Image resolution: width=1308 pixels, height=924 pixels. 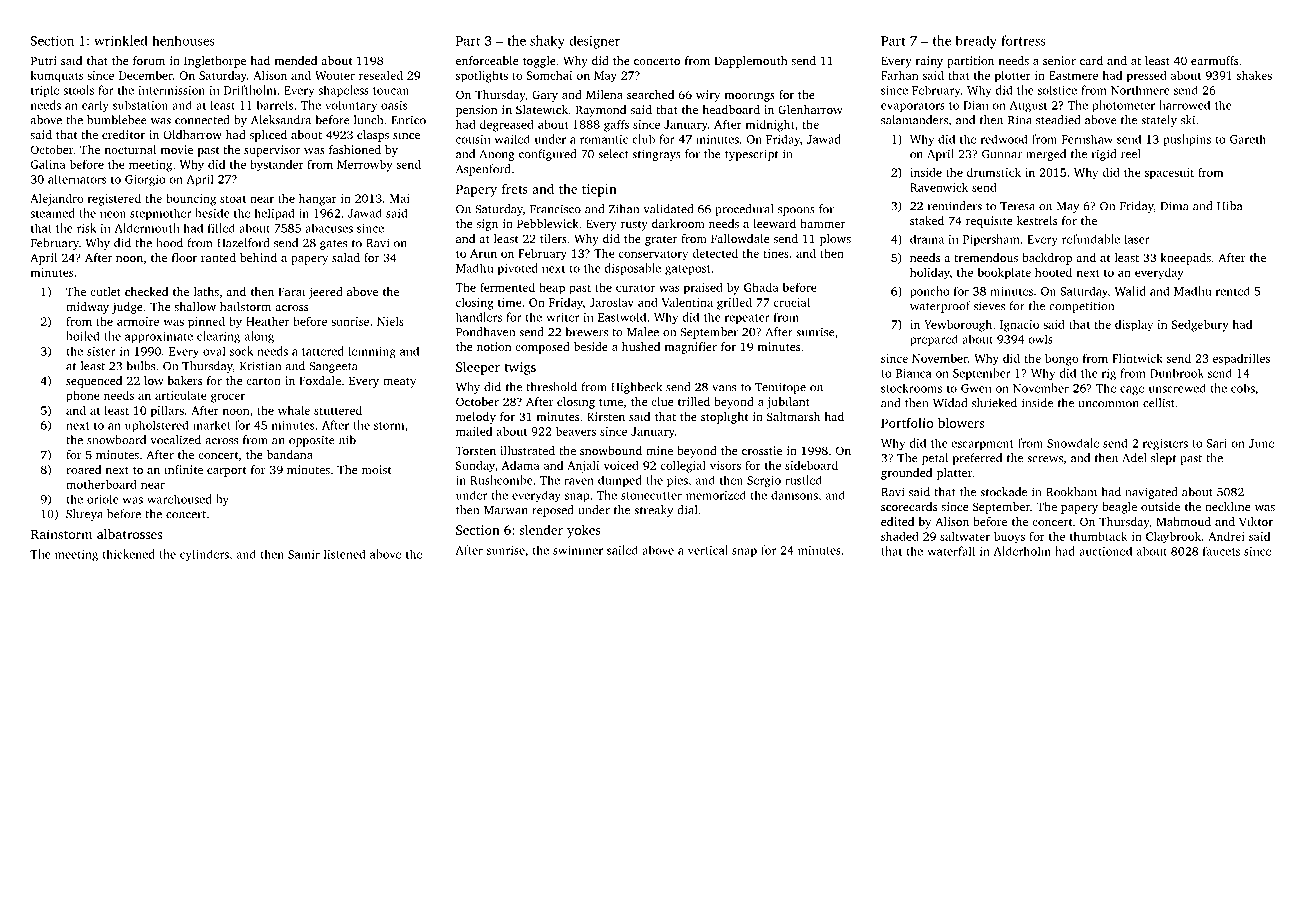 I want to click on beagle, so click(x=1119, y=508).
